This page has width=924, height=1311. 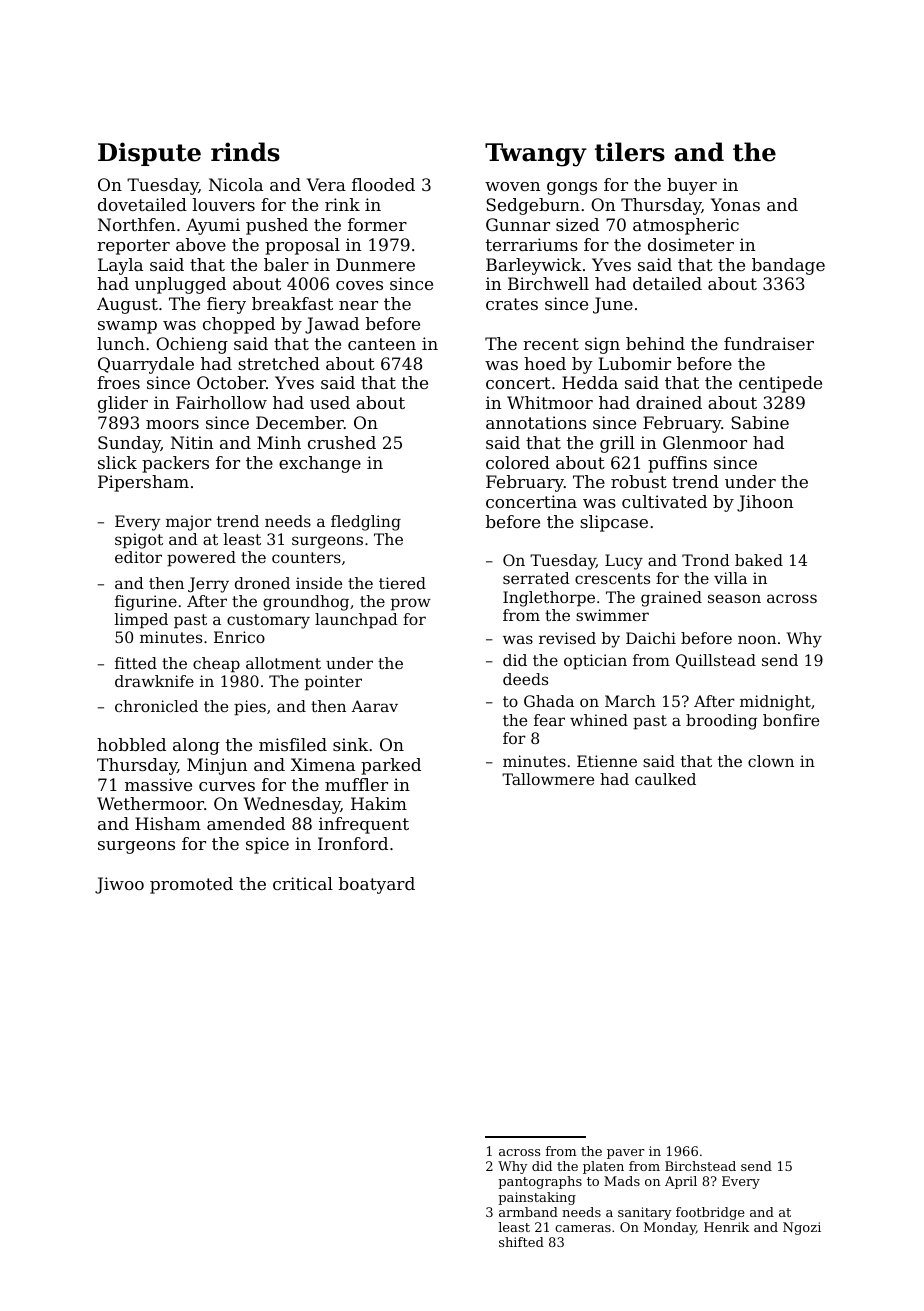 I want to click on critical, so click(x=303, y=883).
